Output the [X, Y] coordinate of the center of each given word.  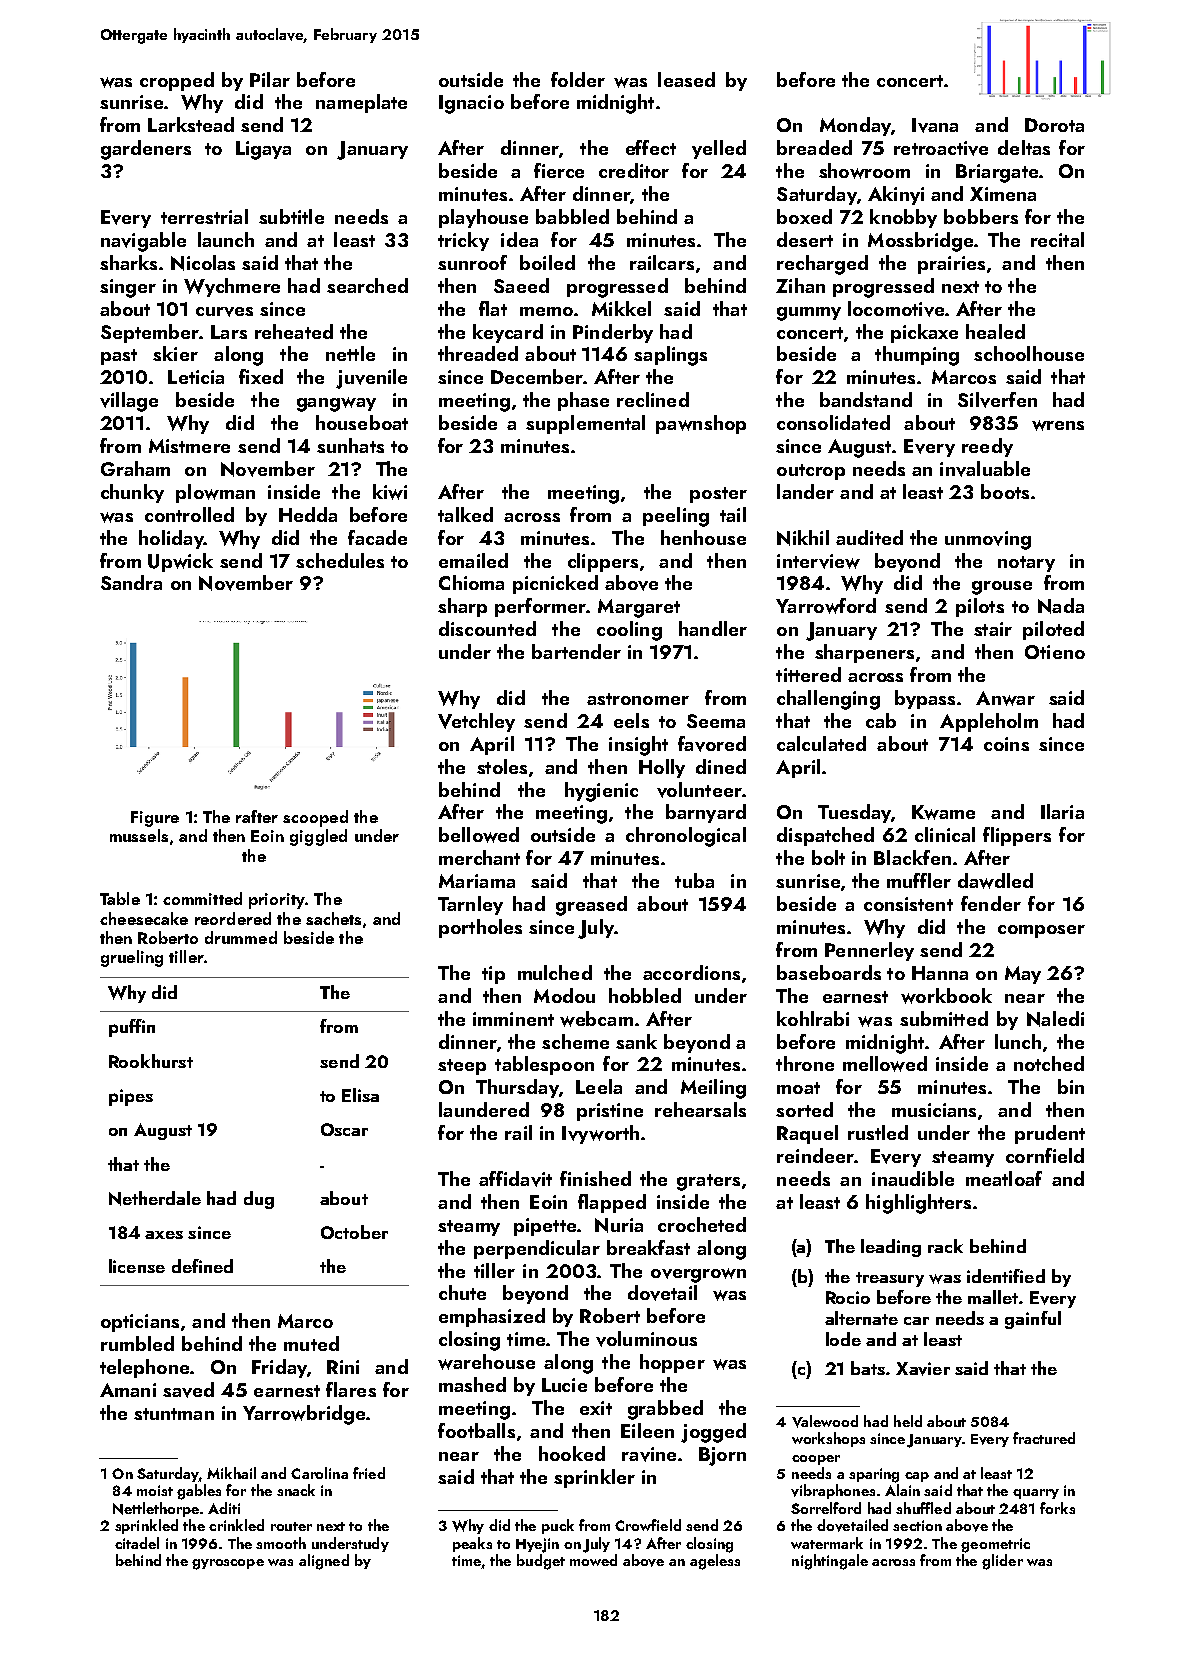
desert [805, 239]
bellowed [479, 835]
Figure [155, 819]
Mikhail [231, 1473]
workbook [946, 996]
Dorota [1054, 125]
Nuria [619, 1225]
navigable [143, 242]
